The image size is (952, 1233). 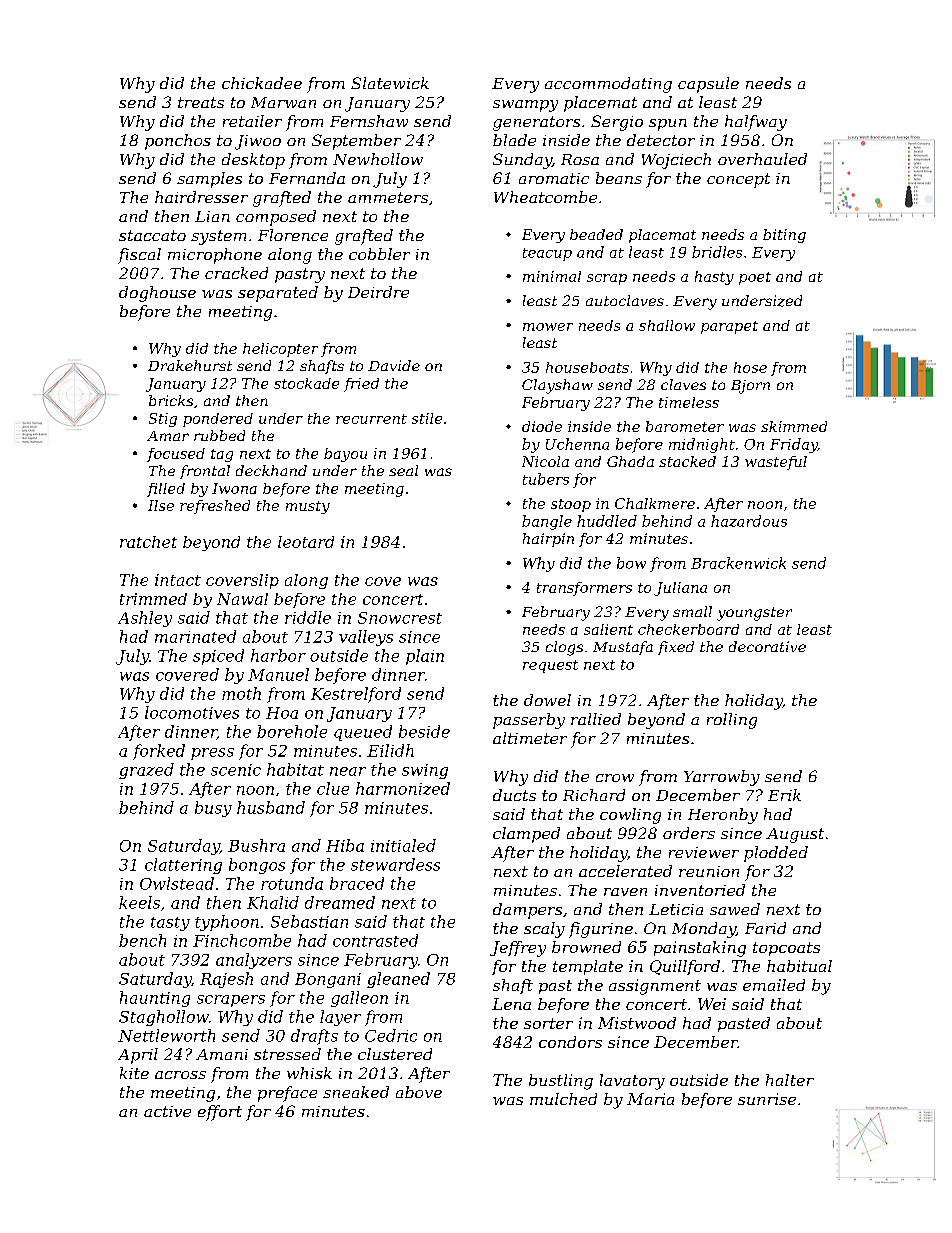 I want to click on plodded, so click(x=776, y=854).
